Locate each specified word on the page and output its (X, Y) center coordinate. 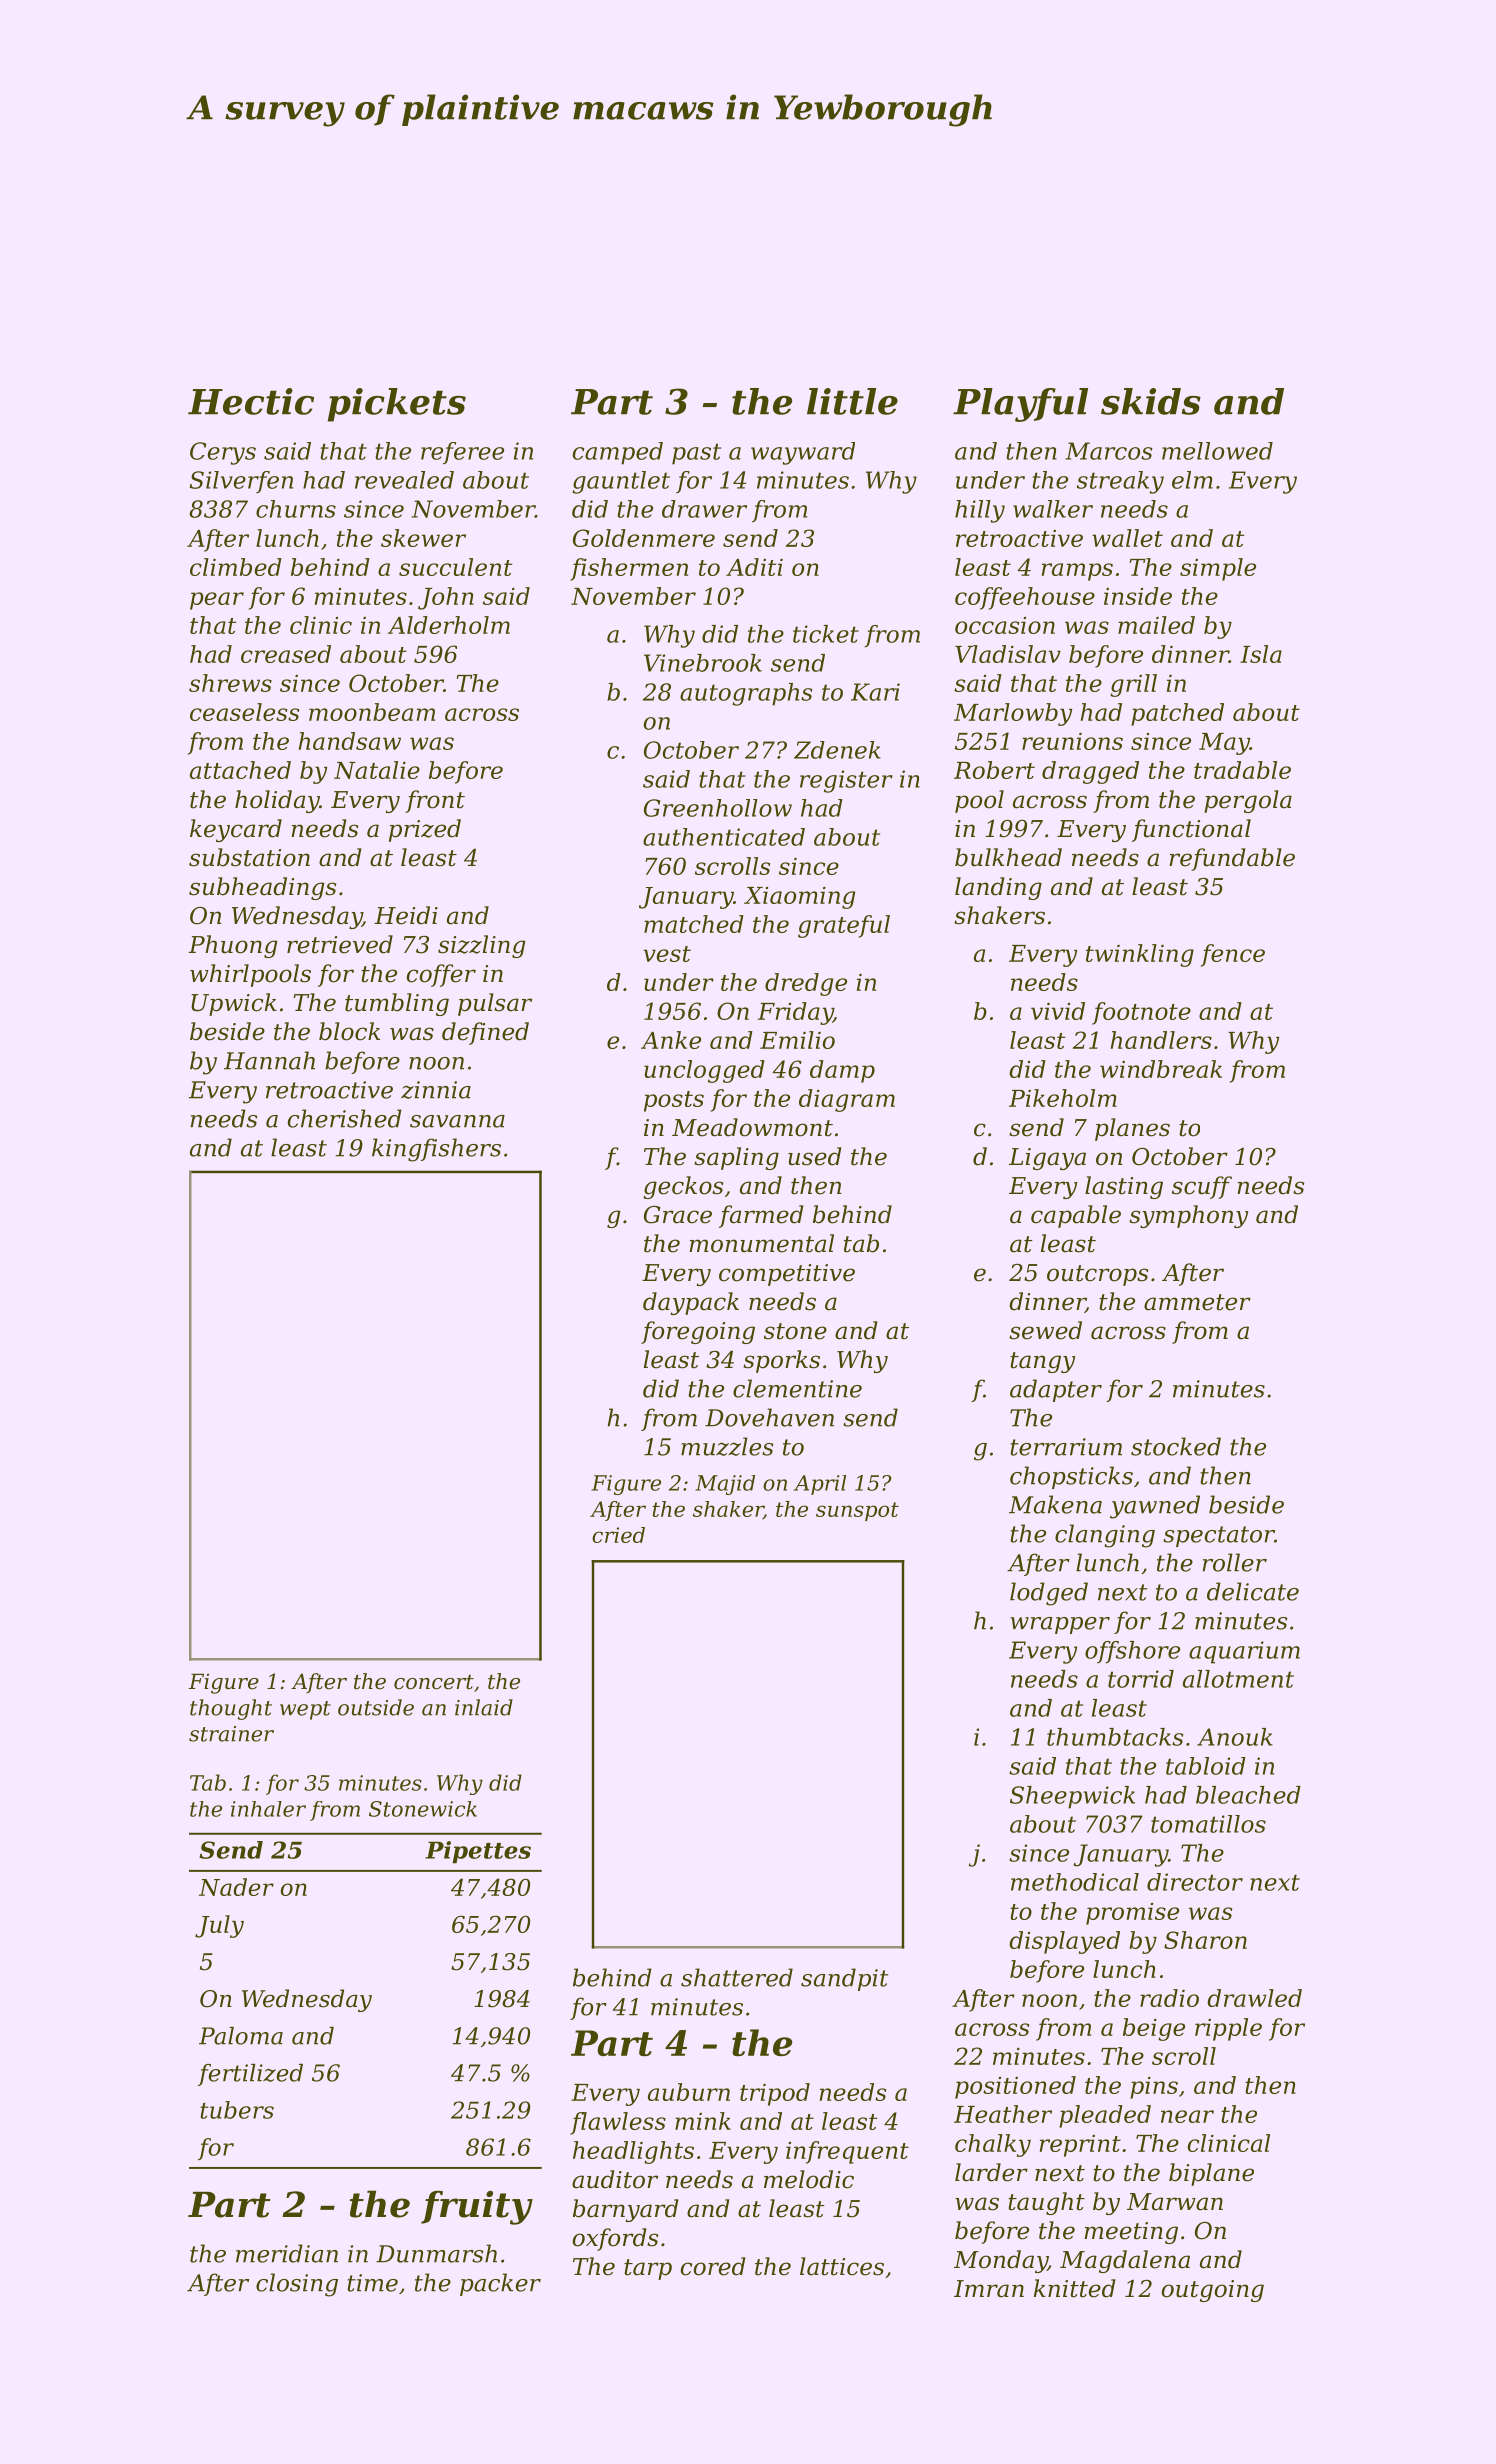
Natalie (377, 770)
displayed (1064, 1942)
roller (1235, 1562)
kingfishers (436, 1150)
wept (305, 1710)
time (372, 2283)
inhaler (268, 1809)
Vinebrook (703, 663)
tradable (1242, 770)
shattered (737, 1977)
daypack (691, 1303)
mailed (1156, 625)
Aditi (754, 567)
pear (217, 601)
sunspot (857, 1511)
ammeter (1197, 1302)
